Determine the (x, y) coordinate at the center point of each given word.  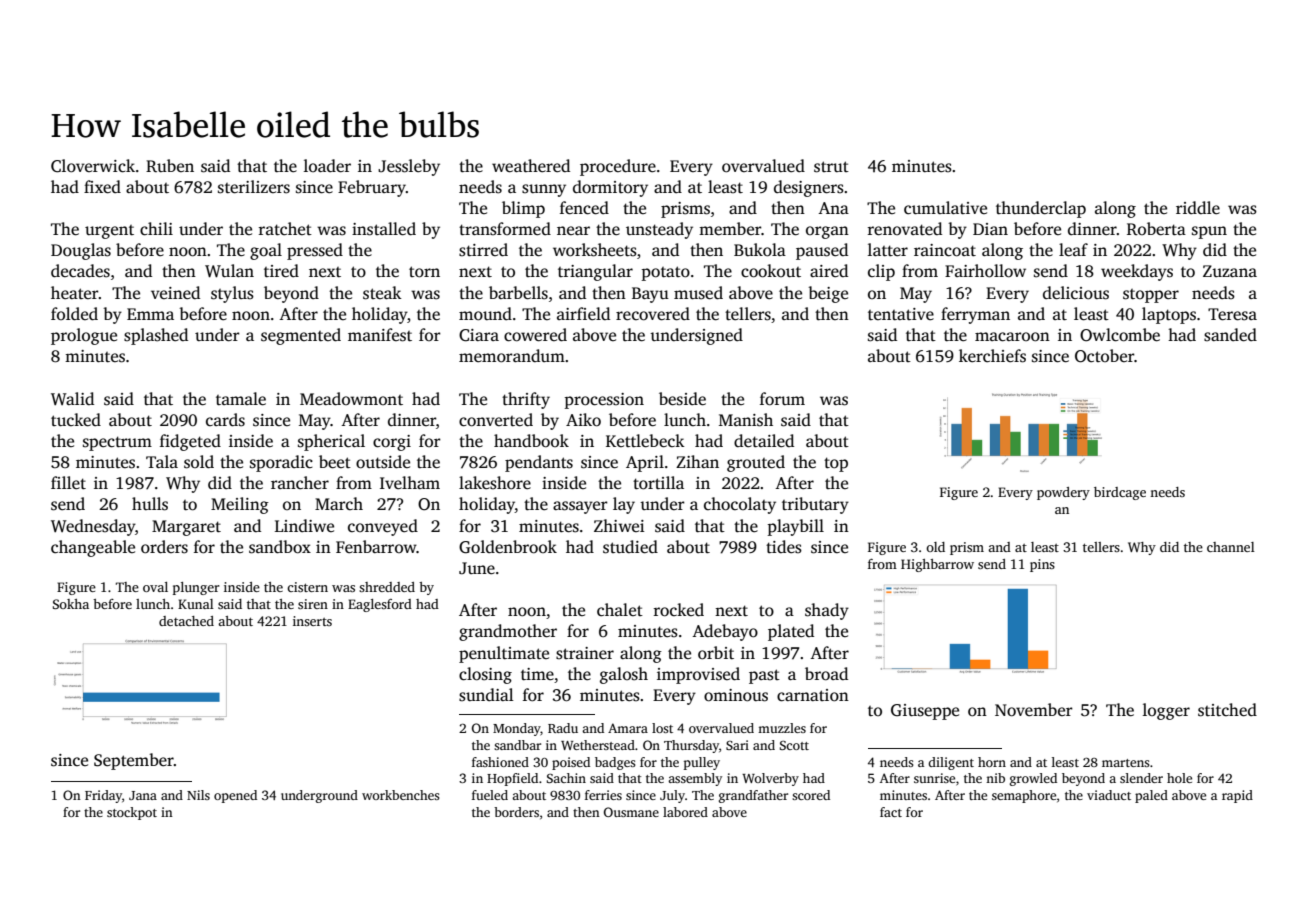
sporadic (281, 463)
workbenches (401, 795)
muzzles (782, 728)
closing (485, 675)
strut (831, 167)
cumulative (945, 208)
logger (1166, 711)
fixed (102, 187)
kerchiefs (992, 356)
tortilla (658, 483)
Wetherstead (598, 745)
